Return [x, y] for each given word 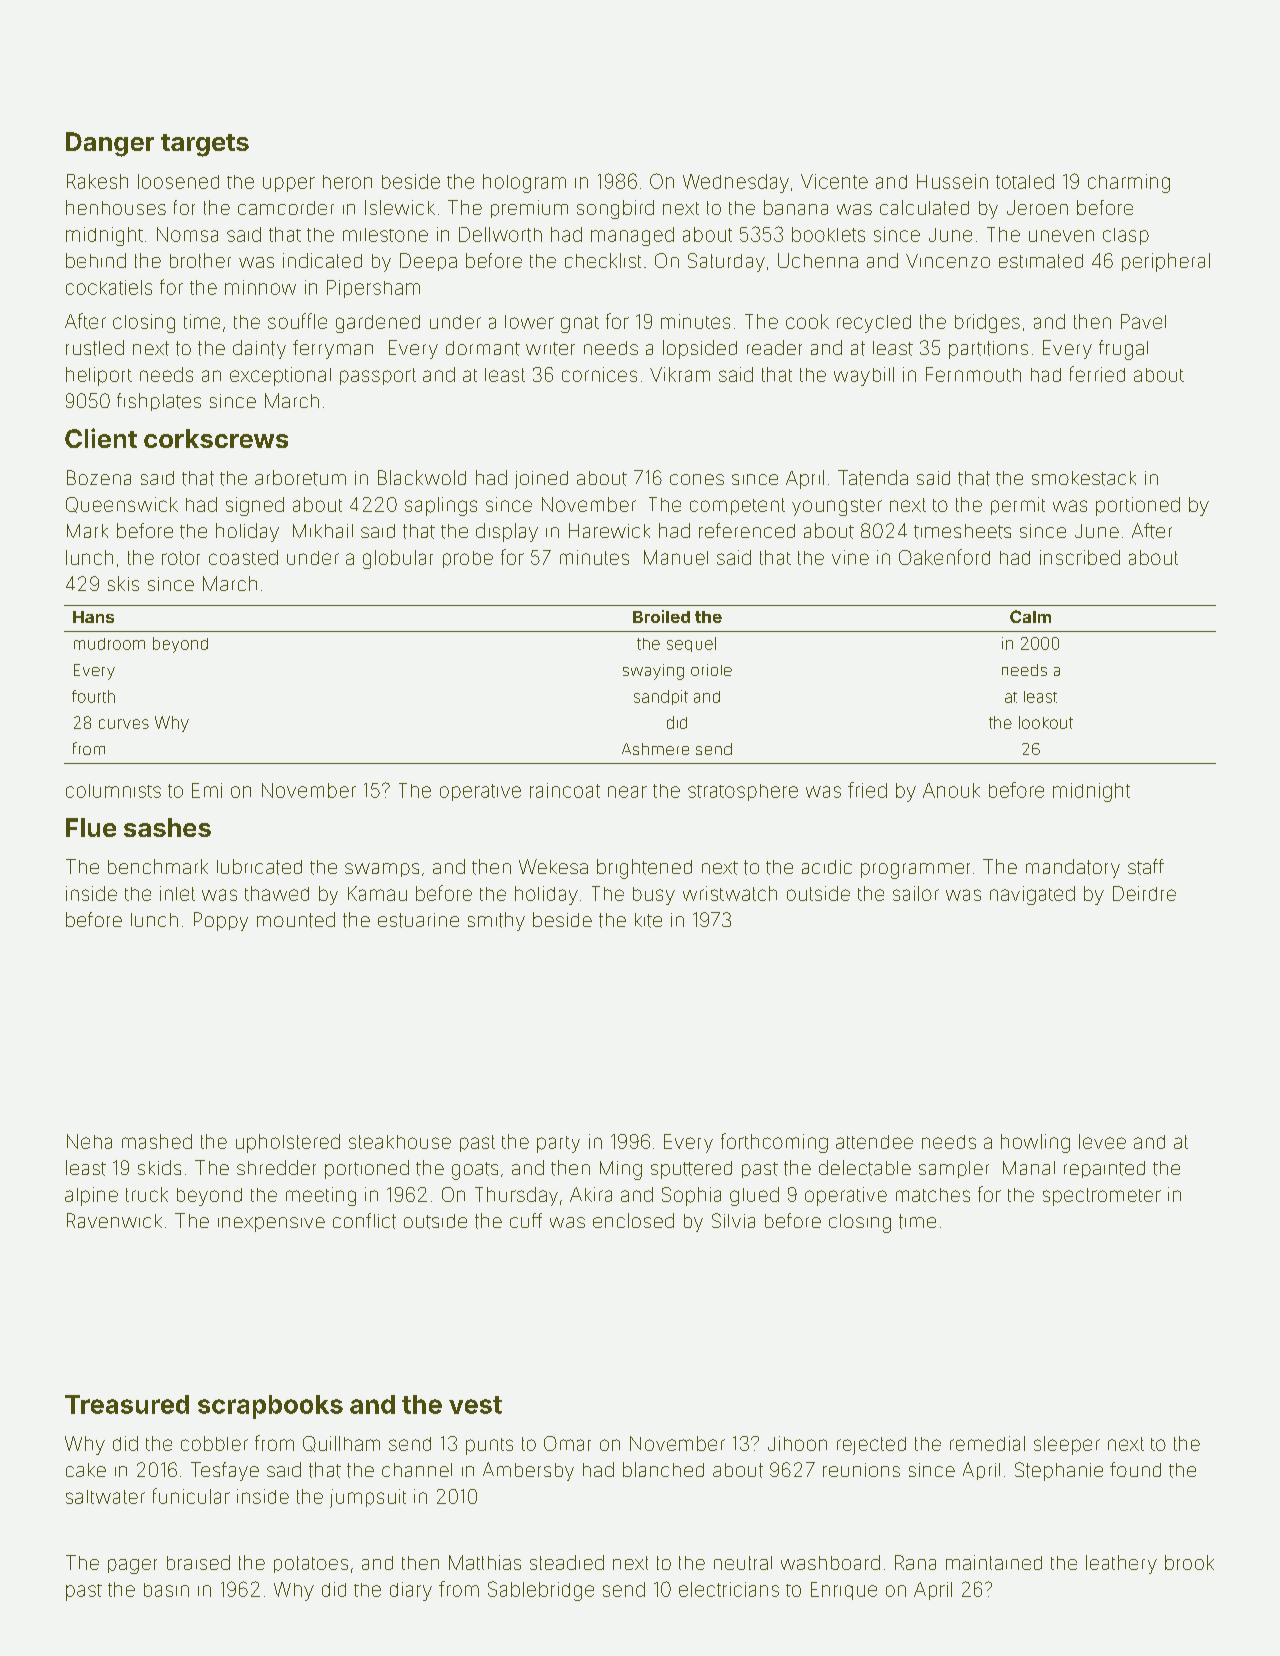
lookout [1046, 722]
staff [1146, 867]
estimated [1041, 261]
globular [398, 559]
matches [933, 1195]
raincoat [565, 790]
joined [541, 480]
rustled [95, 348]
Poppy [221, 921]
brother [200, 260]
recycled [874, 324]
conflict [364, 1221]
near [627, 792]
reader [774, 347]
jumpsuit [368, 1498]
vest [475, 1405]
